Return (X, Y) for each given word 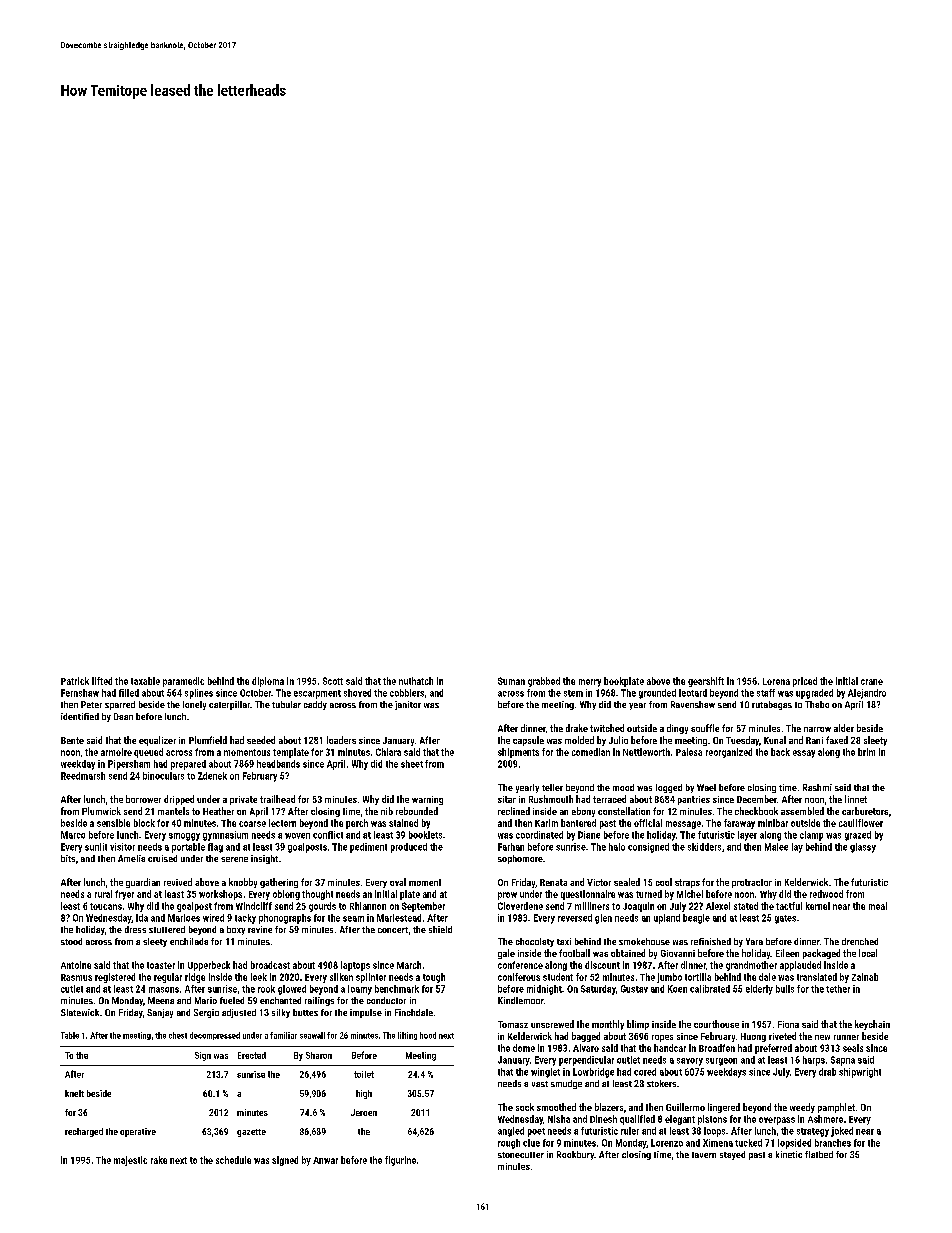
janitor (408, 705)
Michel (690, 894)
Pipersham (129, 765)
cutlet (72, 989)
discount (602, 965)
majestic (130, 1161)
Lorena (776, 681)
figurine (400, 1161)
